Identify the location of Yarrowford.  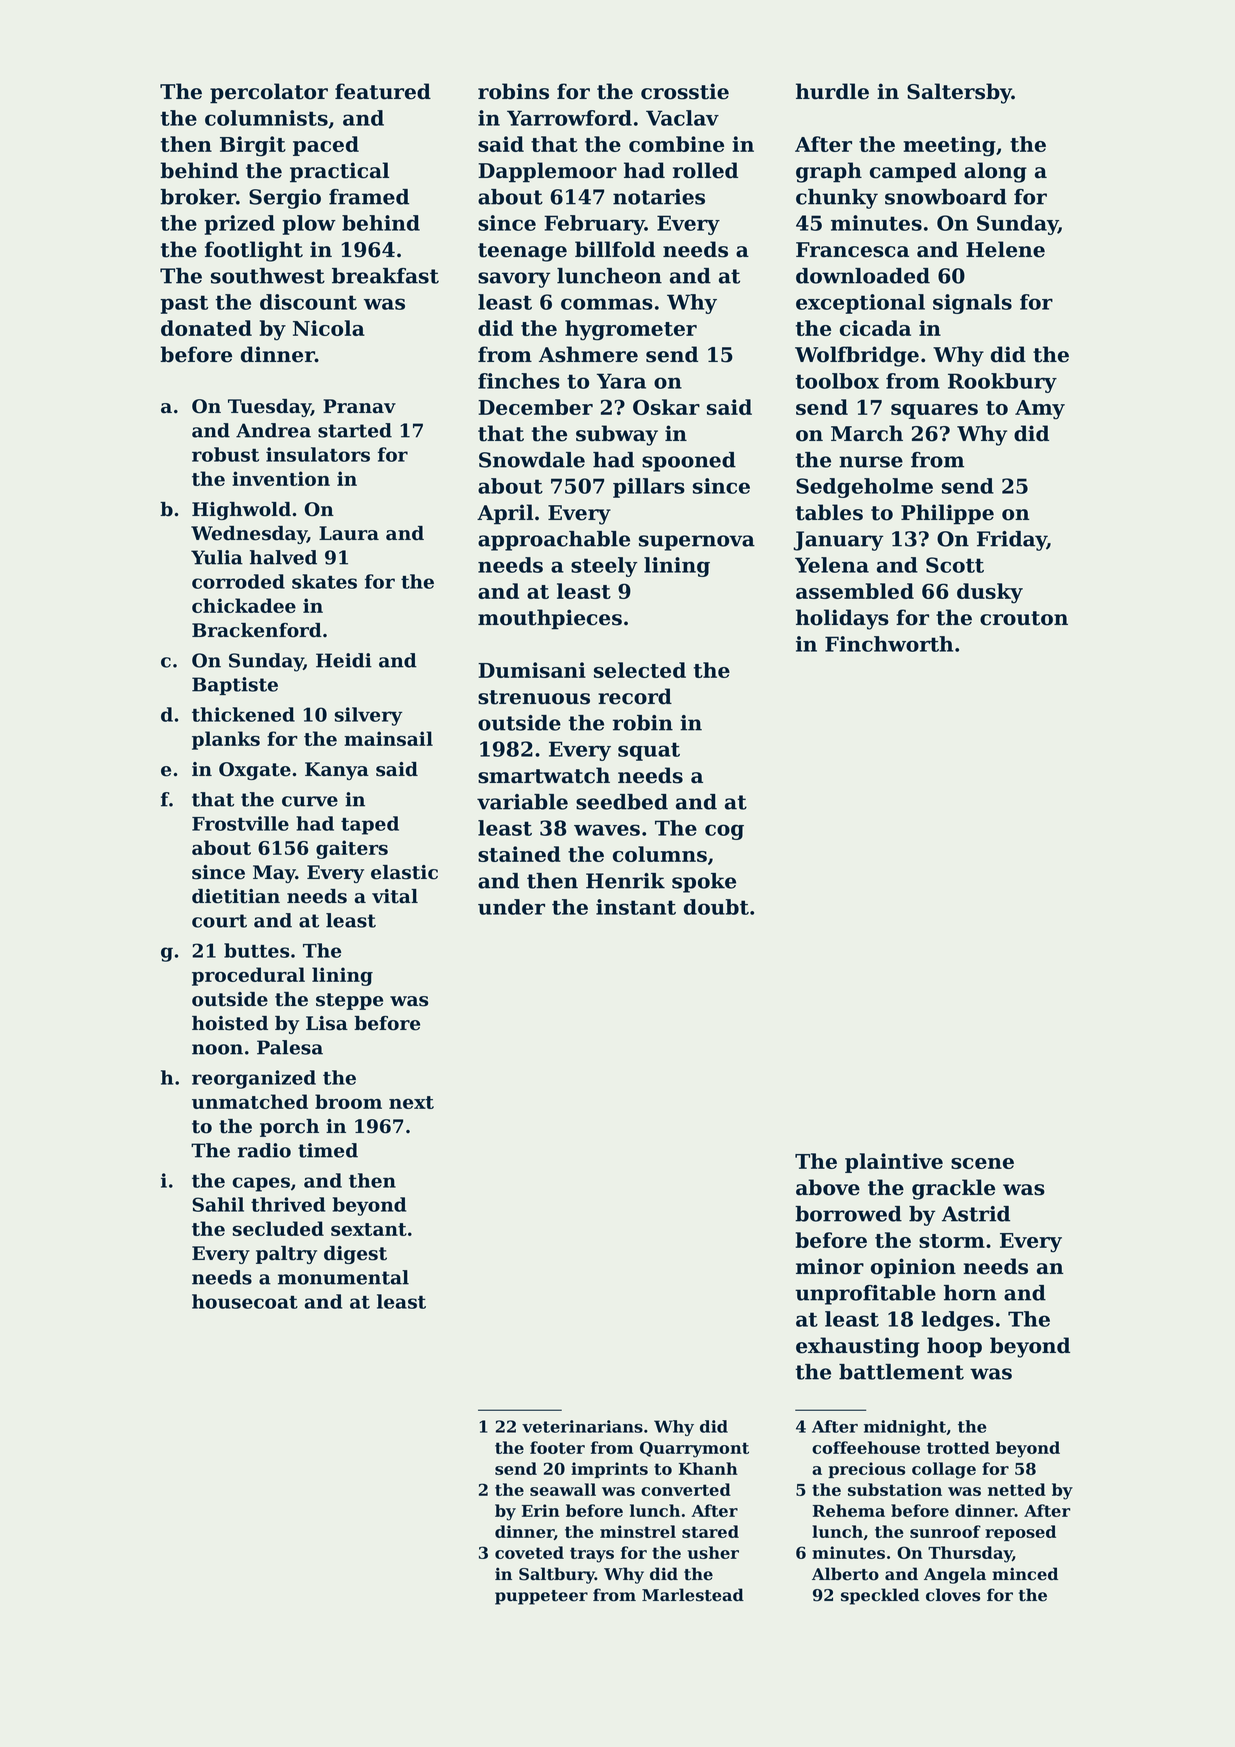
(569, 118).
